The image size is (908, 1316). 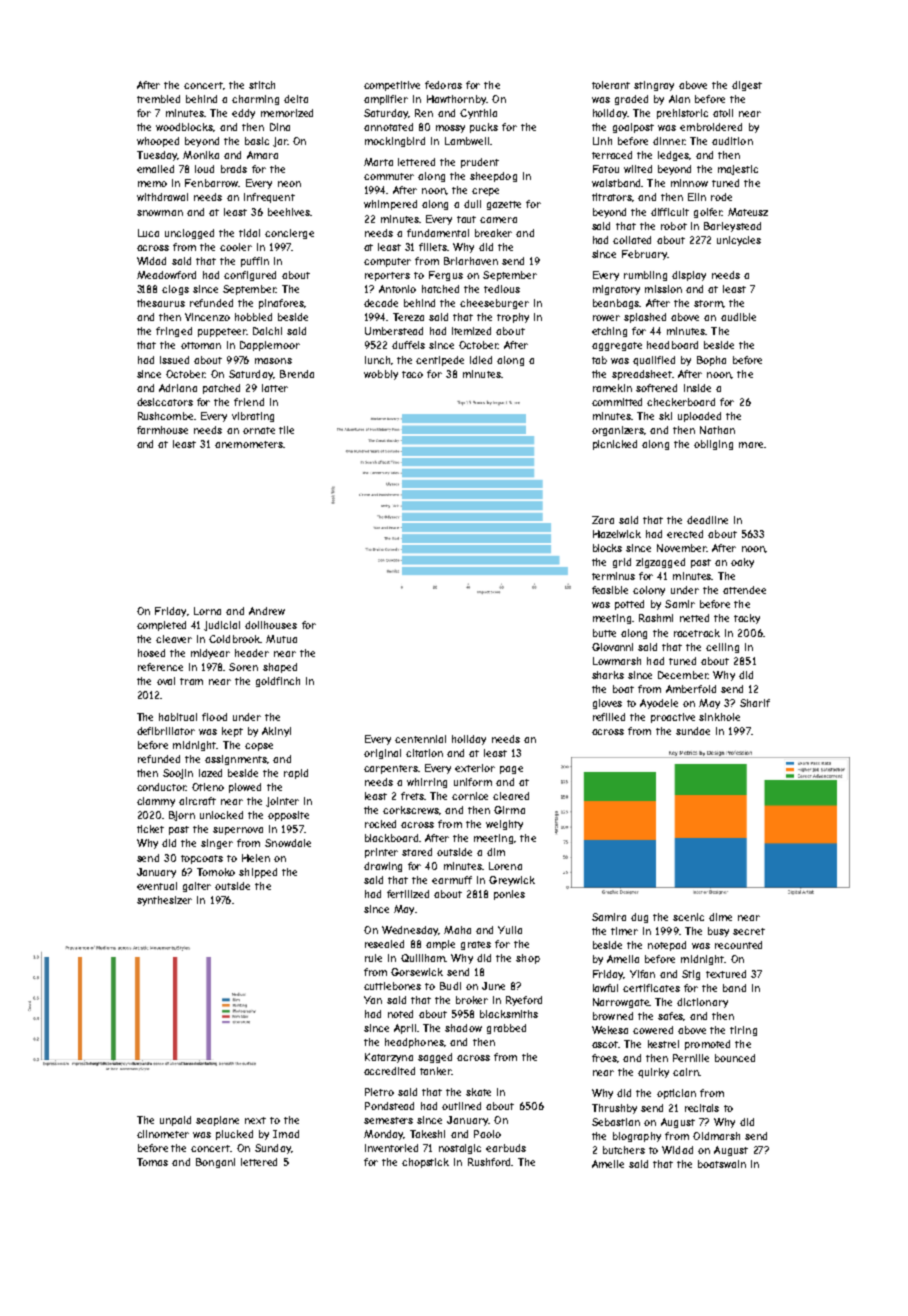 I want to click on itemized, so click(x=471, y=331).
